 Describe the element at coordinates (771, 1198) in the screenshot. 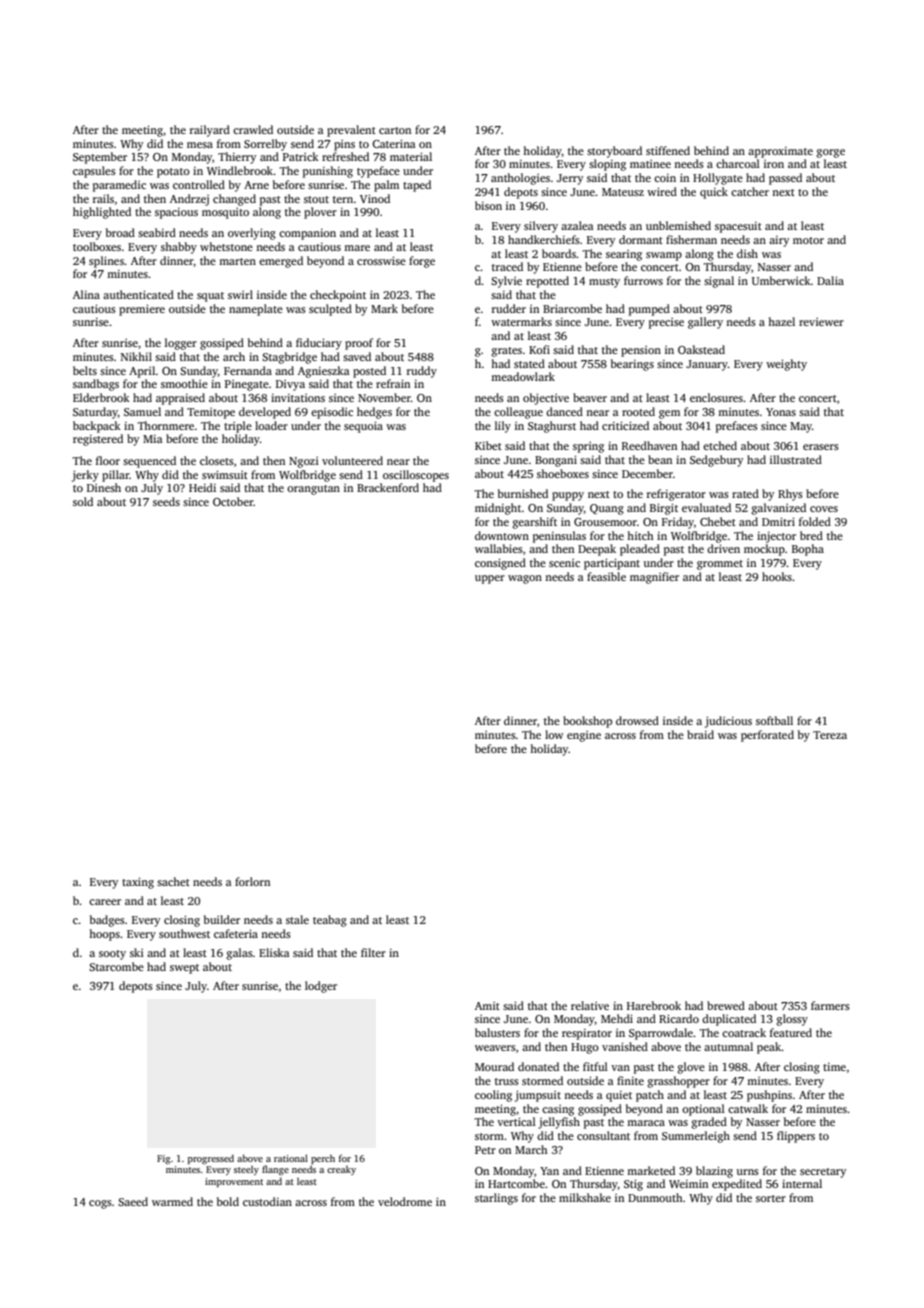

I see `sorter` at that location.
